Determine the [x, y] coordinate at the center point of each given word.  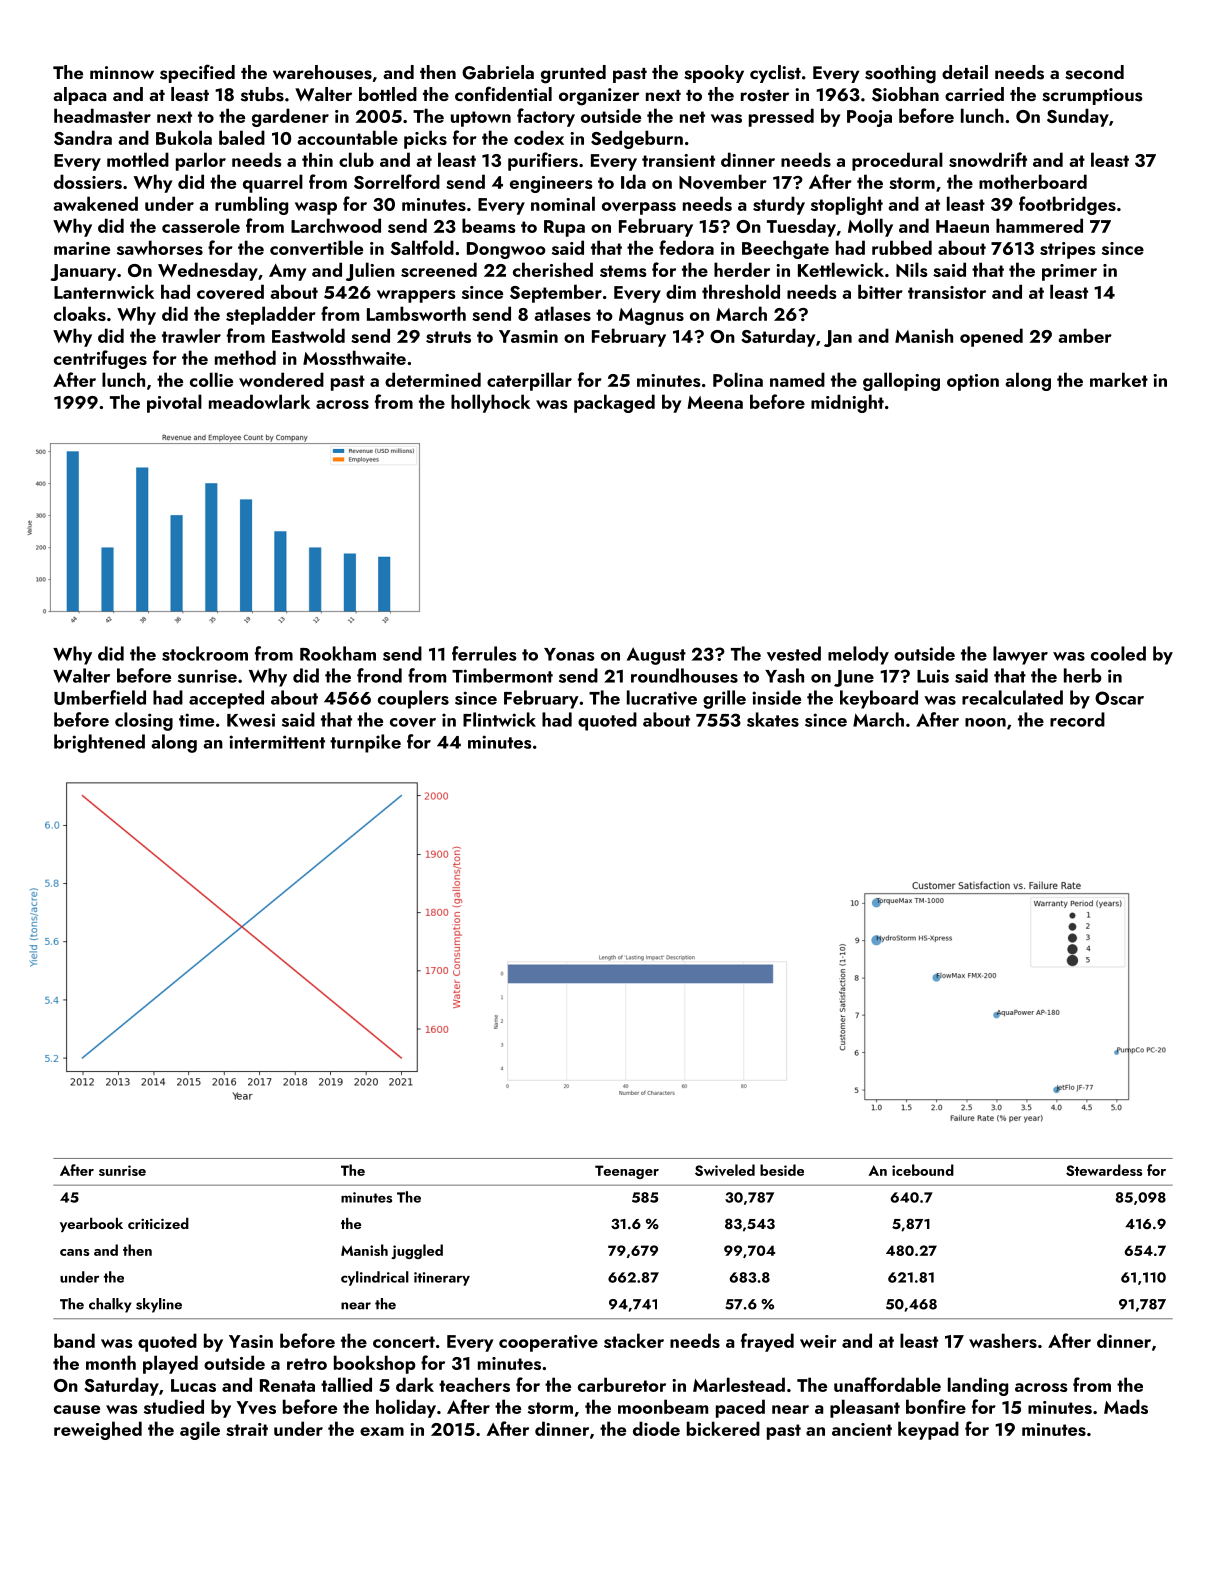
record [1077, 719]
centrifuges [100, 359]
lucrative [662, 697]
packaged [614, 403]
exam [382, 1431]
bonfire [936, 1406]
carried [974, 94]
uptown [481, 119]
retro [307, 1364]
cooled [1118, 653]
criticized [158, 1223]
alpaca [80, 96]
